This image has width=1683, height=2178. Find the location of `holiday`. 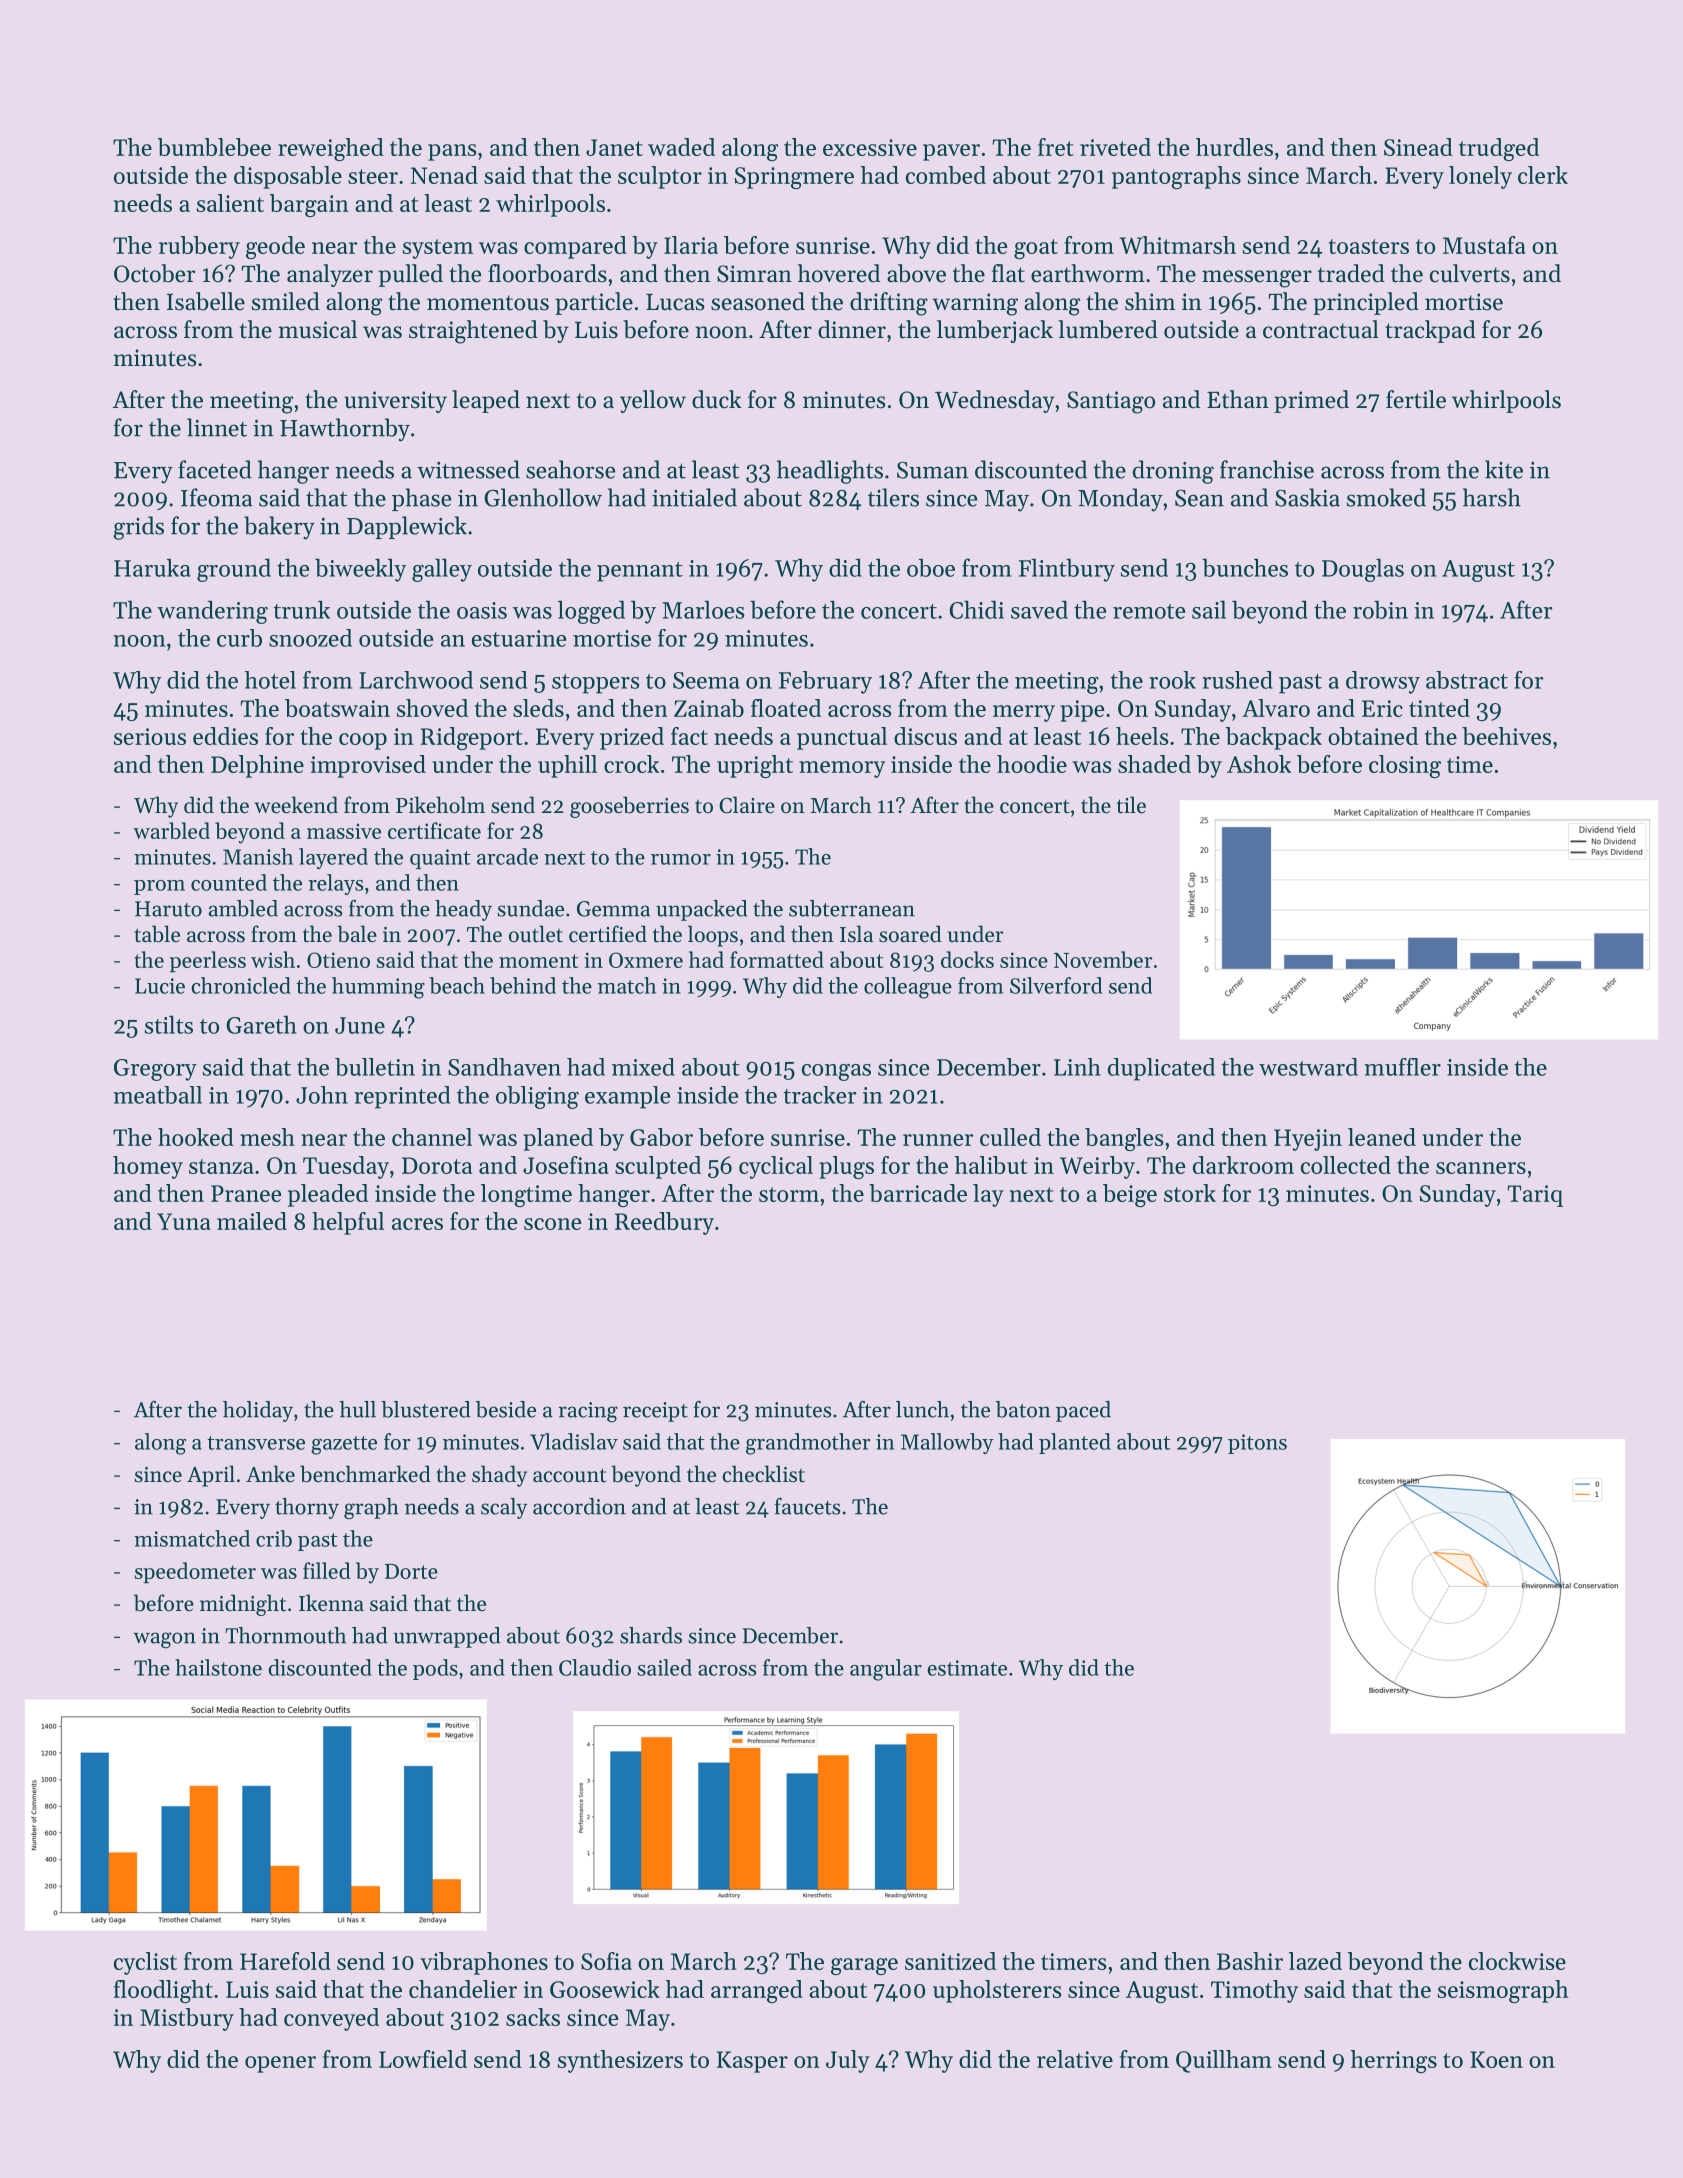

holiday is located at coordinates (258, 1411).
